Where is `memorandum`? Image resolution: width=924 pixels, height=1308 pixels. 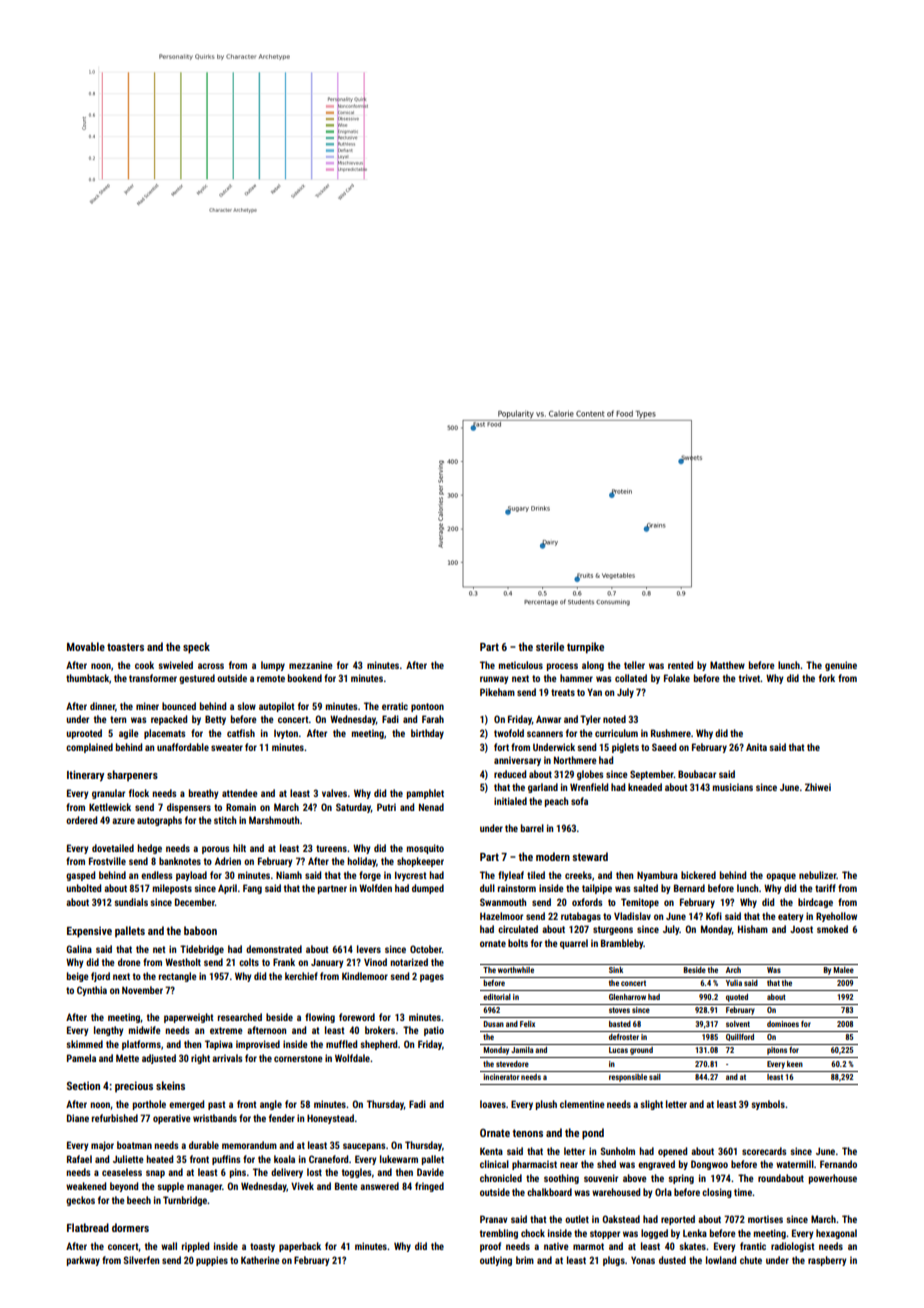
memorandum is located at coordinates (249, 1145).
